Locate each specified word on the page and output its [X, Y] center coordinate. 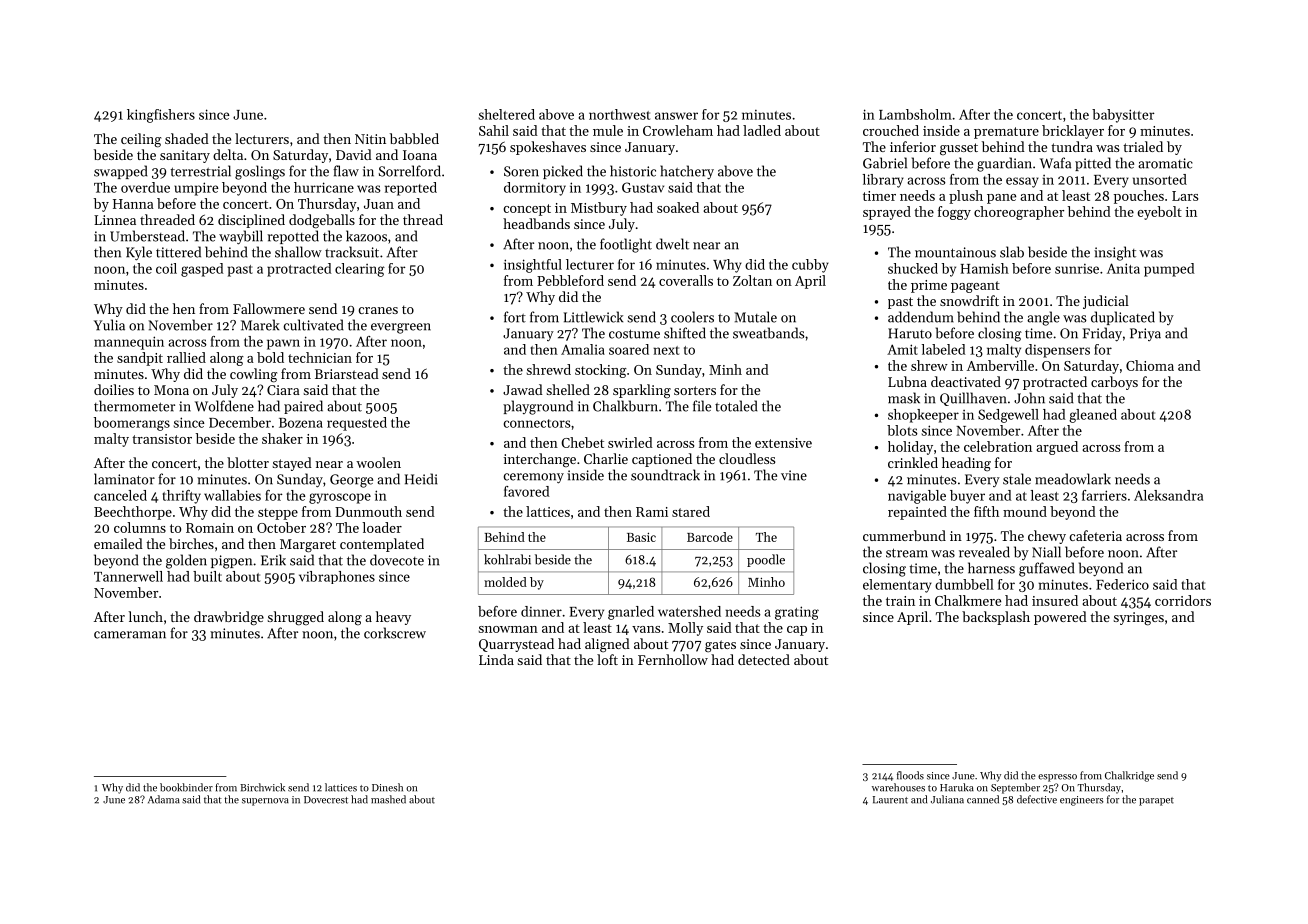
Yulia [109, 325]
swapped [120, 172]
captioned [662, 460]
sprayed [887, 213]
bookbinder [186, 787]
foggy [954, 213]
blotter [248, 462]
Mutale [755, 317]
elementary [897, 586]
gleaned [1093, 416]
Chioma [1150, 365]
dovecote [397, 560]
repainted [917, 513]
